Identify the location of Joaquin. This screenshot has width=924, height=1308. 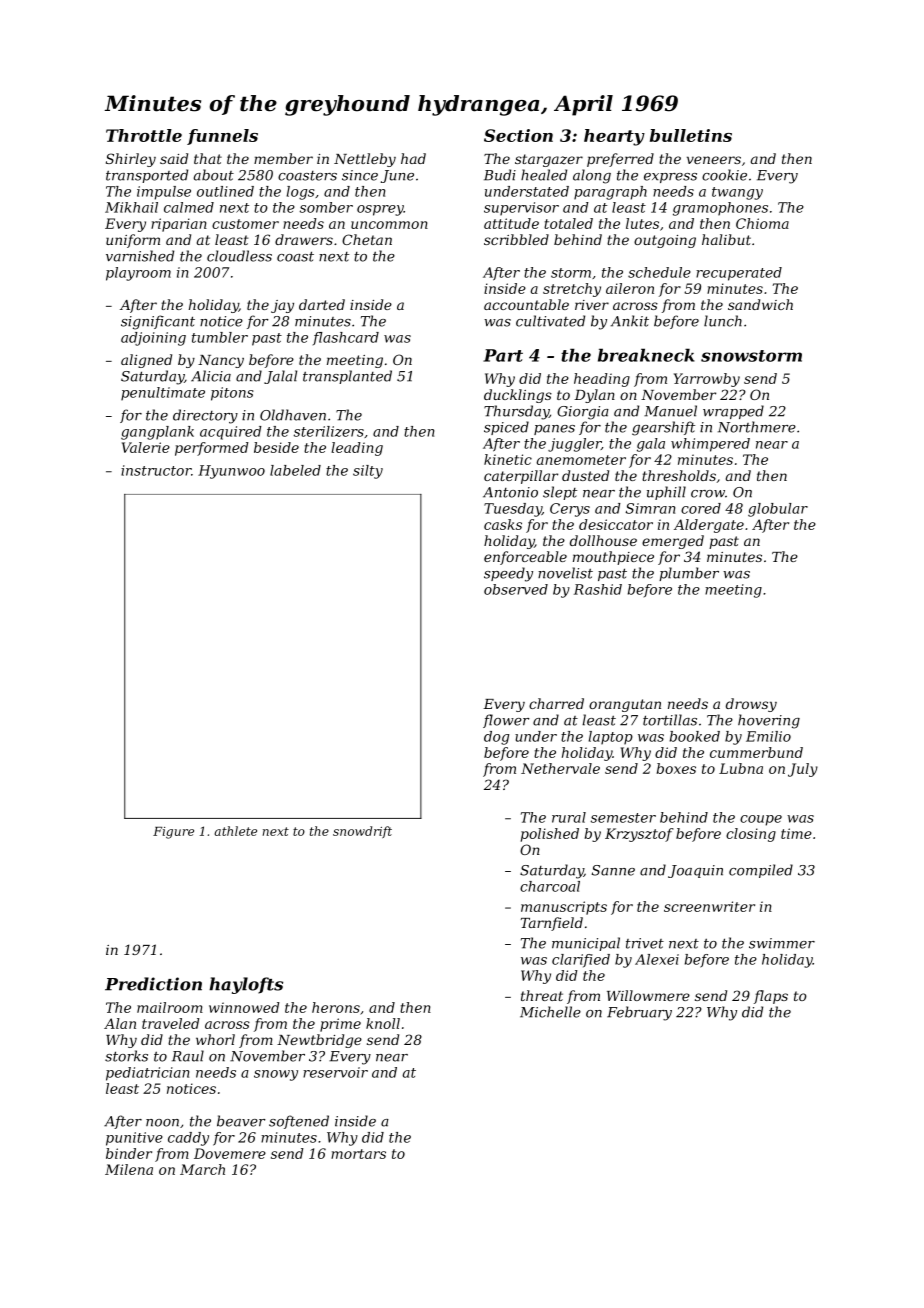
(695, 871).
